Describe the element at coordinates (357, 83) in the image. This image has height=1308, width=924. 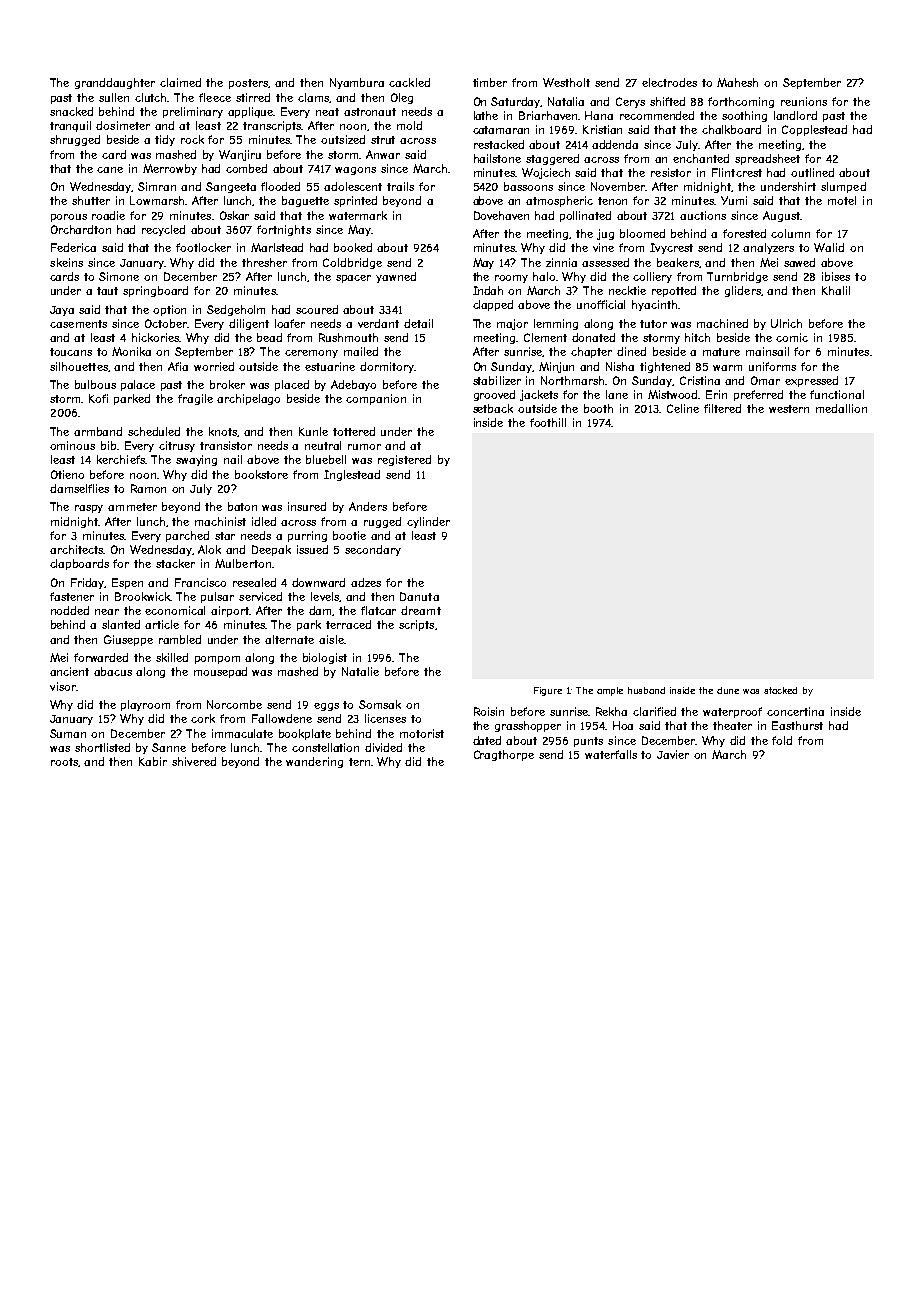
I see `Nyambura` at that location.
